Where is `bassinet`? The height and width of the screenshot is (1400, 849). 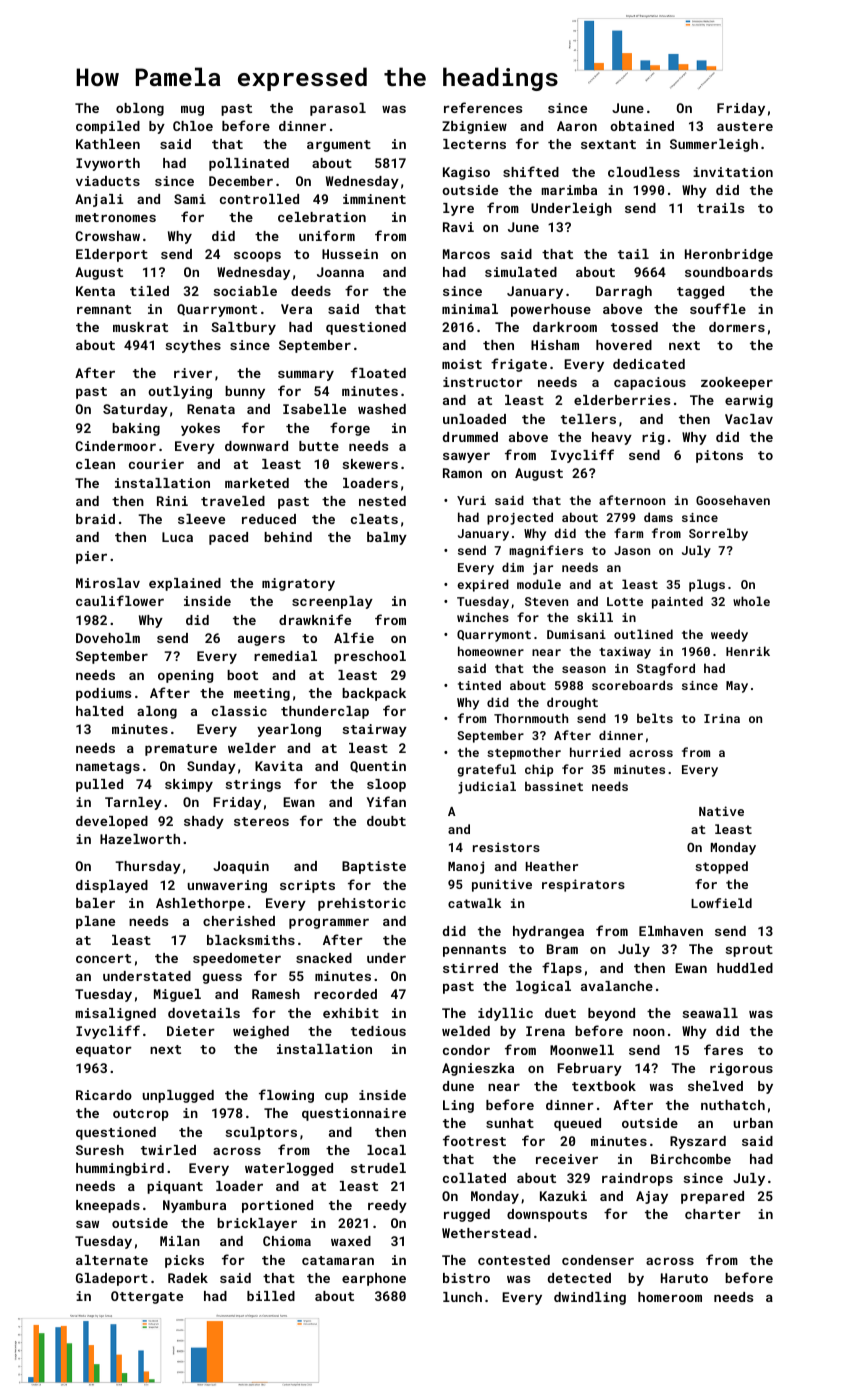 bassinet is located at coordinates (554, 786).
